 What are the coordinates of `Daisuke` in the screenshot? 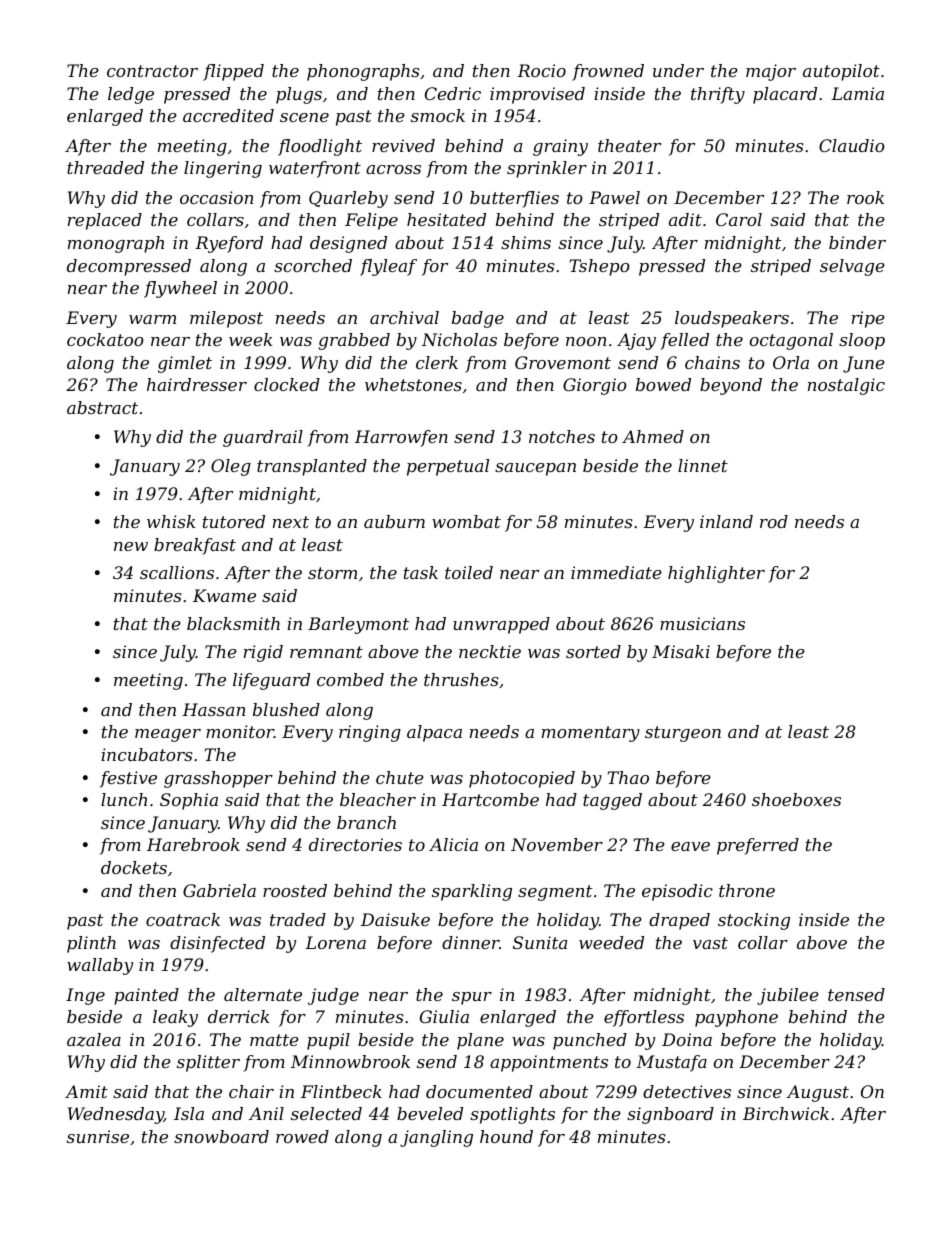 It's located at (395, 919).
